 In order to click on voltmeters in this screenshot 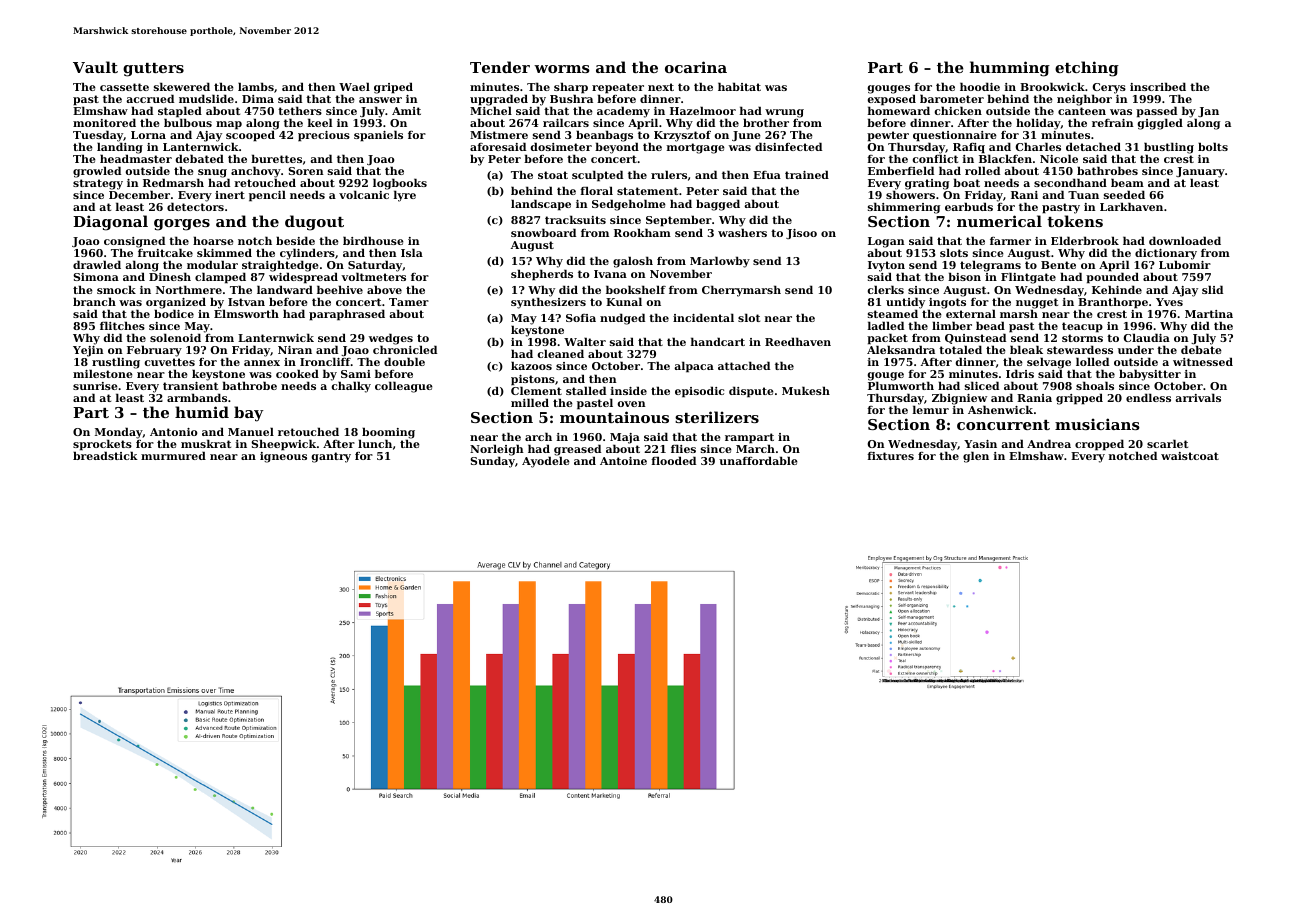, I will do `click(373, 277)`.
